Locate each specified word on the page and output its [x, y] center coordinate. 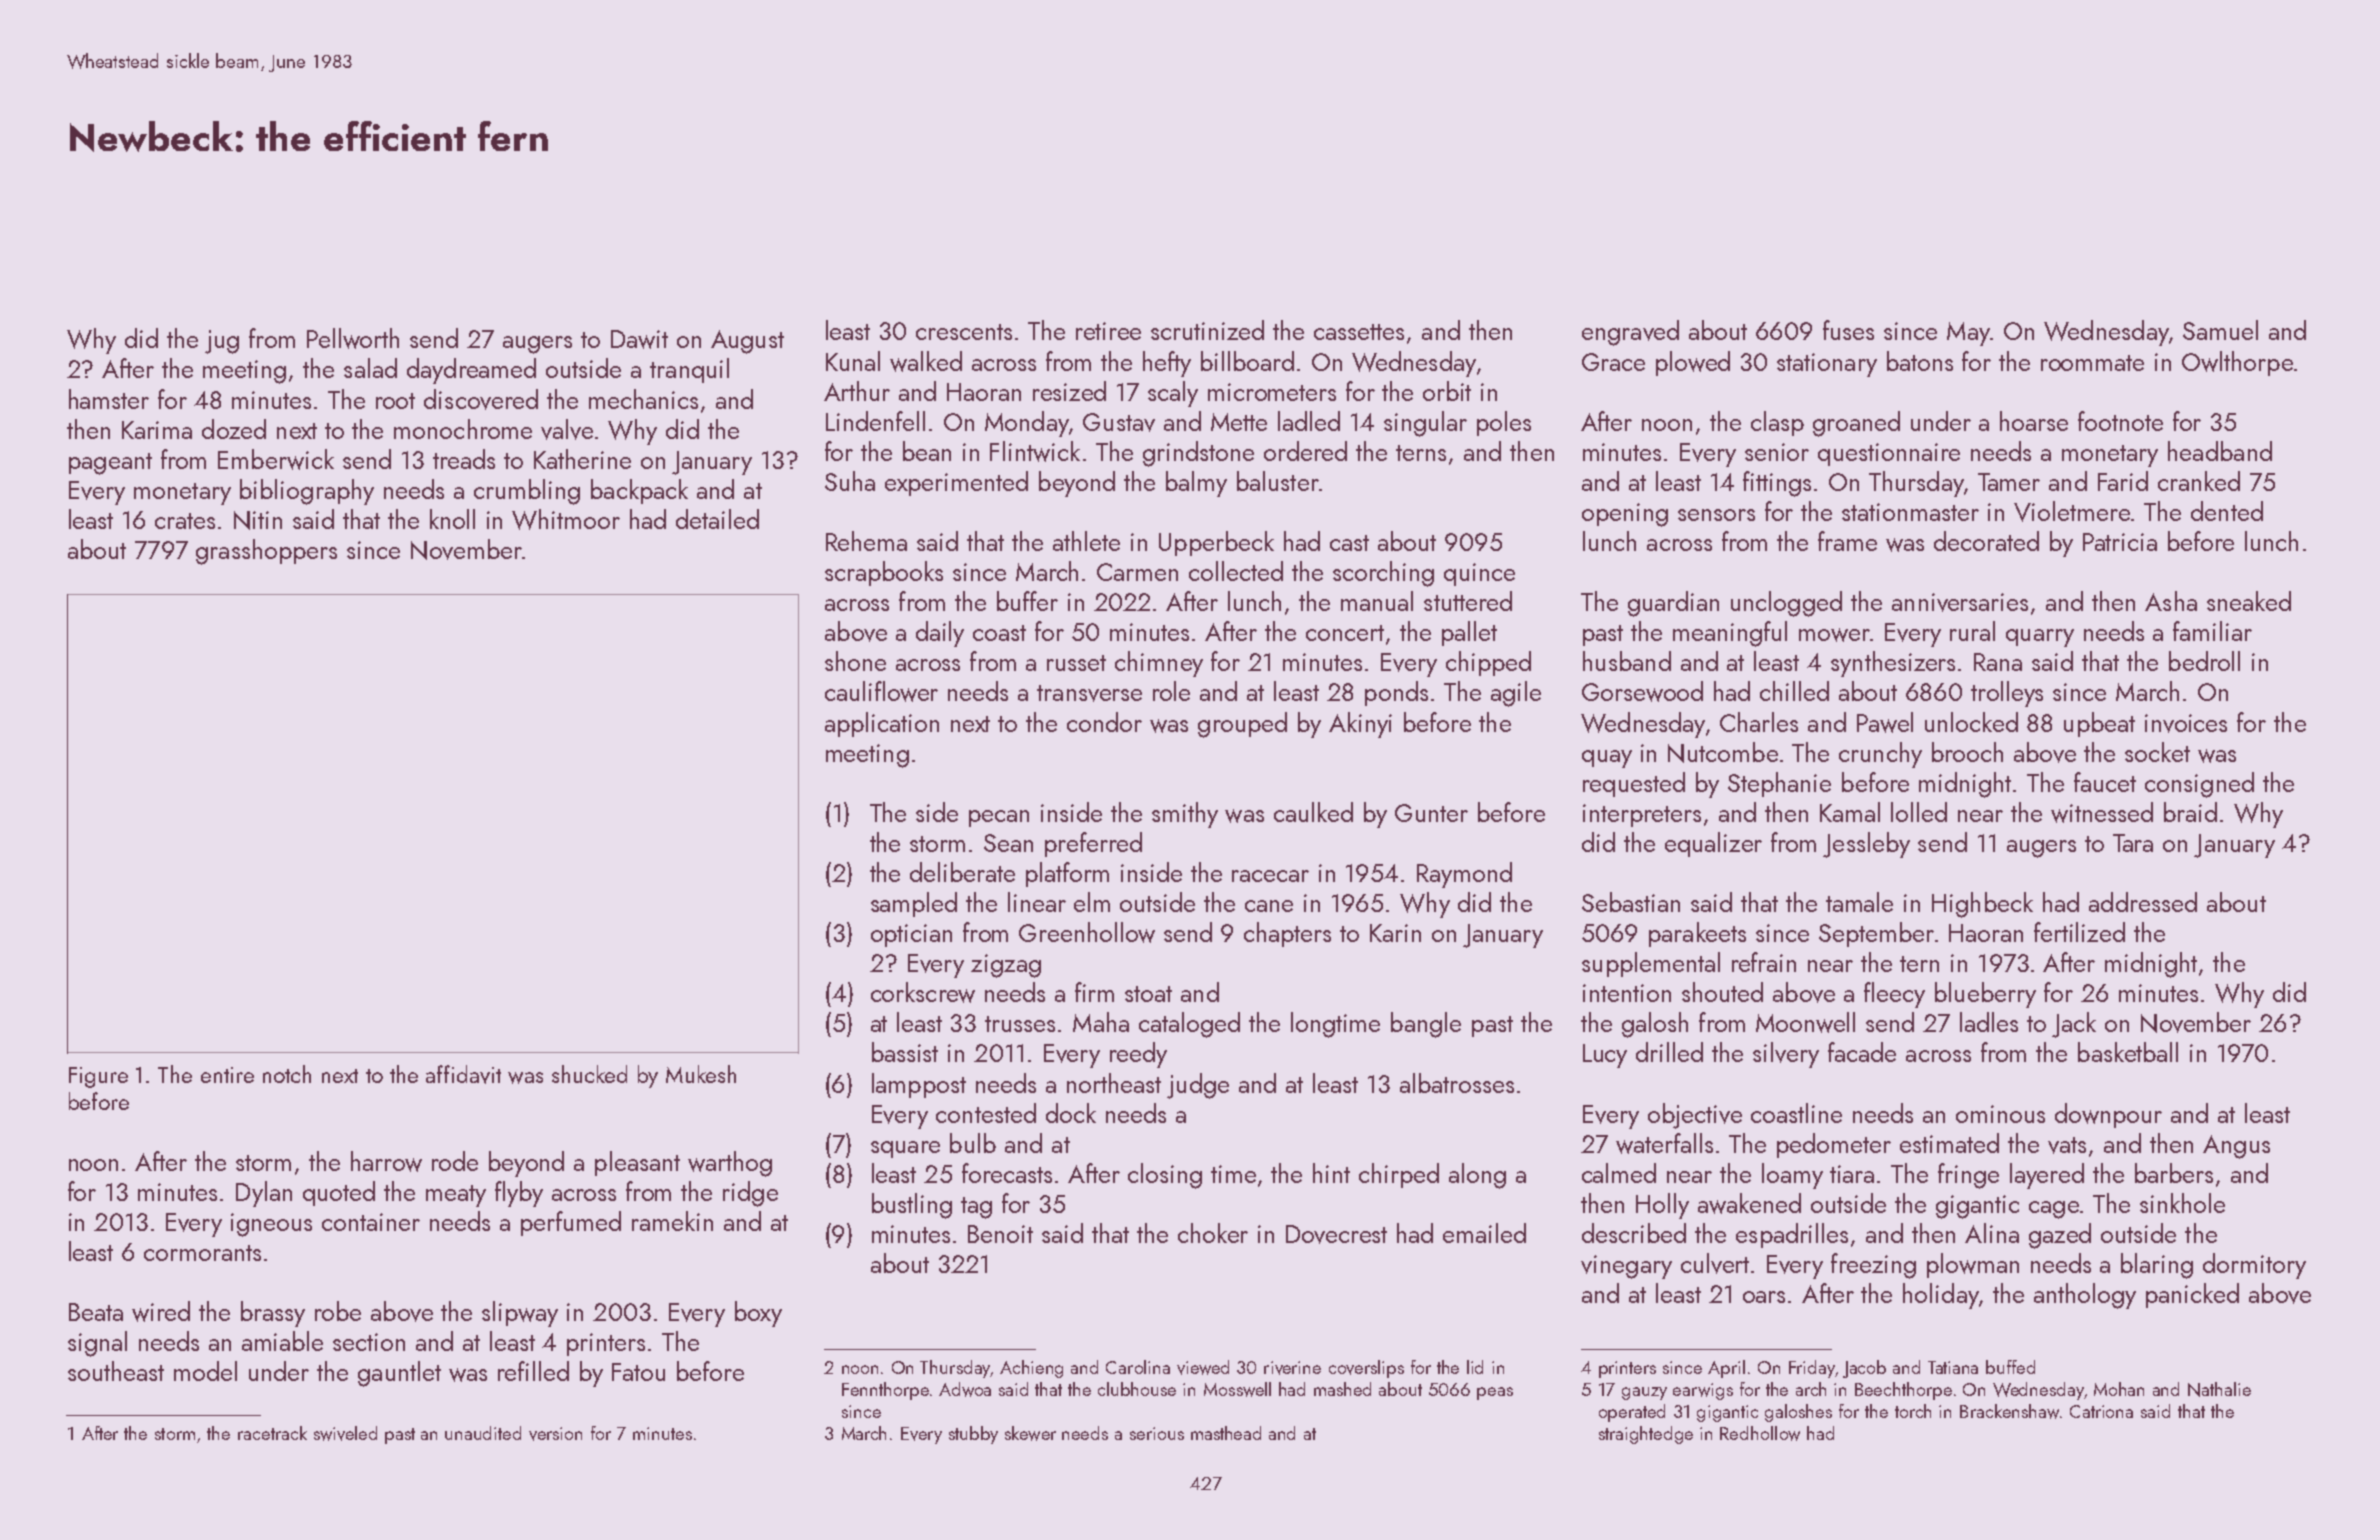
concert [1345, 633]
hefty [1167, 364]
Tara [2133, 843]
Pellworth [353, 338]
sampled [914, 904]
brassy [273, 1314]
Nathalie [2219, 1389]
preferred [1093, 844]
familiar [2212, 631]
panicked [2192, 1295]
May [1968, 334]
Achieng [1031, 1369]
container [371, 1222]
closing [1165, 1176]
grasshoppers [266, 552]
